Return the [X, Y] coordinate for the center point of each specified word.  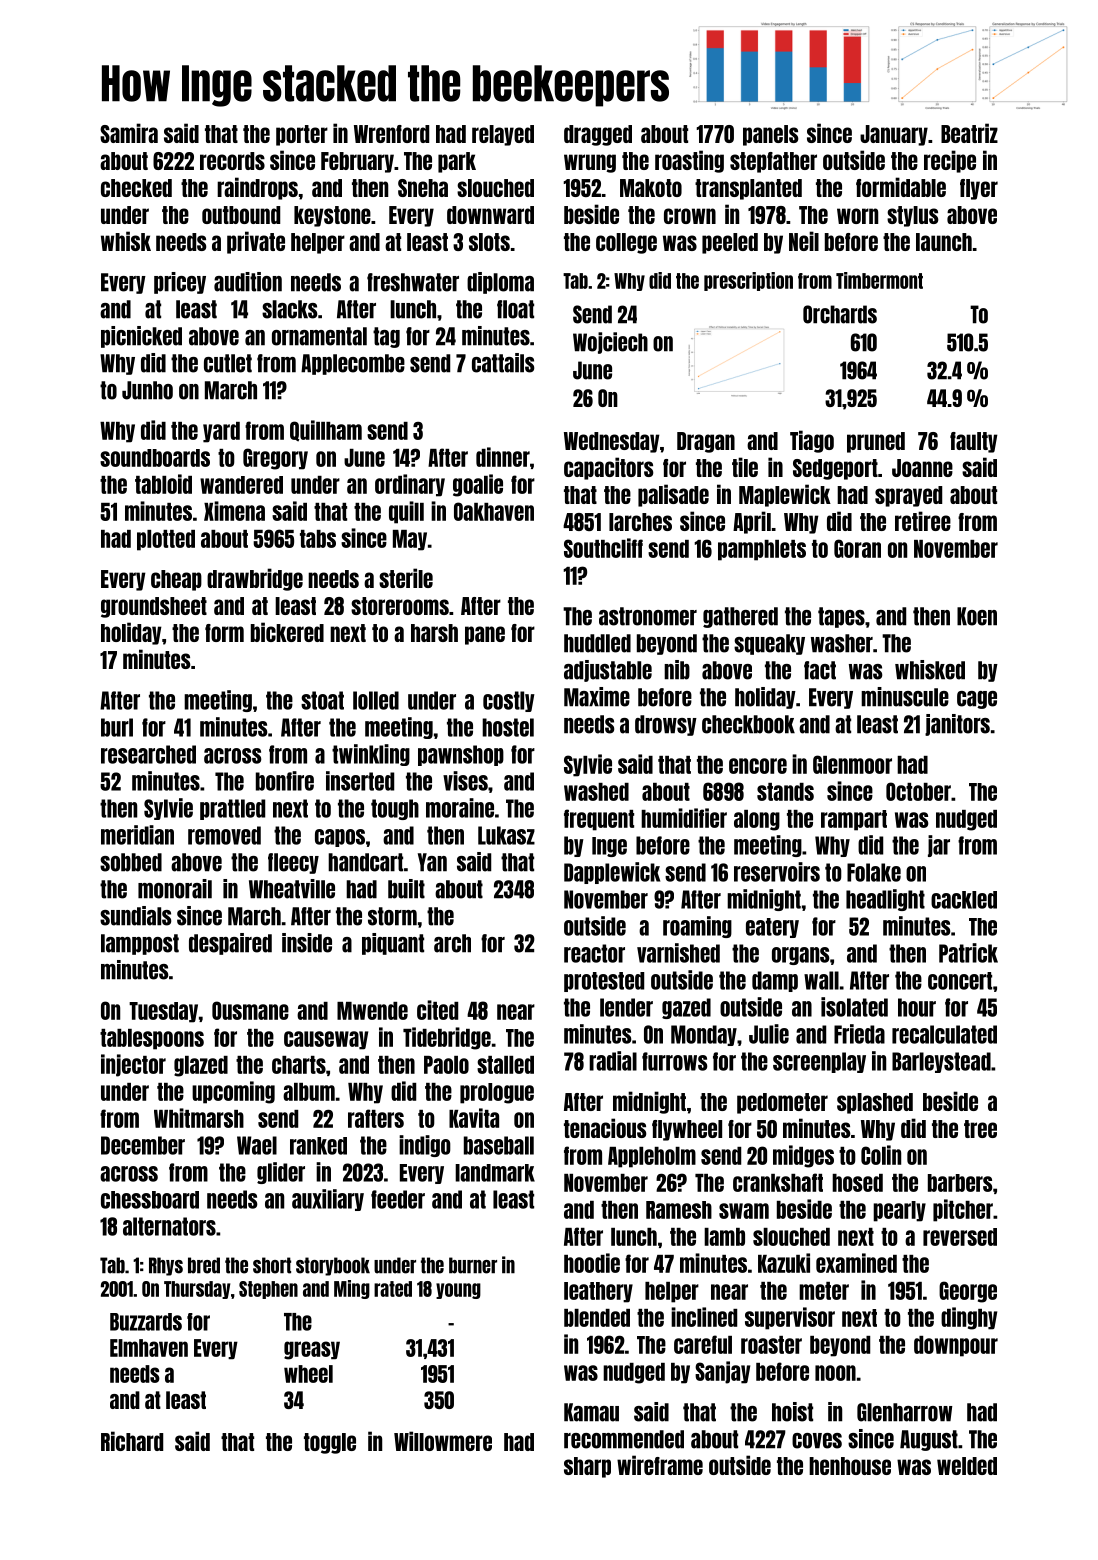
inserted [360, 781]
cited [437, 1010]
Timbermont [879, 280]
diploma [500, 283]
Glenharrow [904, 1412]
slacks [289, 309]
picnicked [141, 337]
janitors [957, 725]
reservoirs [777, 872]
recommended [624, 1439]
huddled [597, 643]
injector [133, 1065]
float [515, 309]
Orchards [840, 314]
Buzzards [146, 1322]
